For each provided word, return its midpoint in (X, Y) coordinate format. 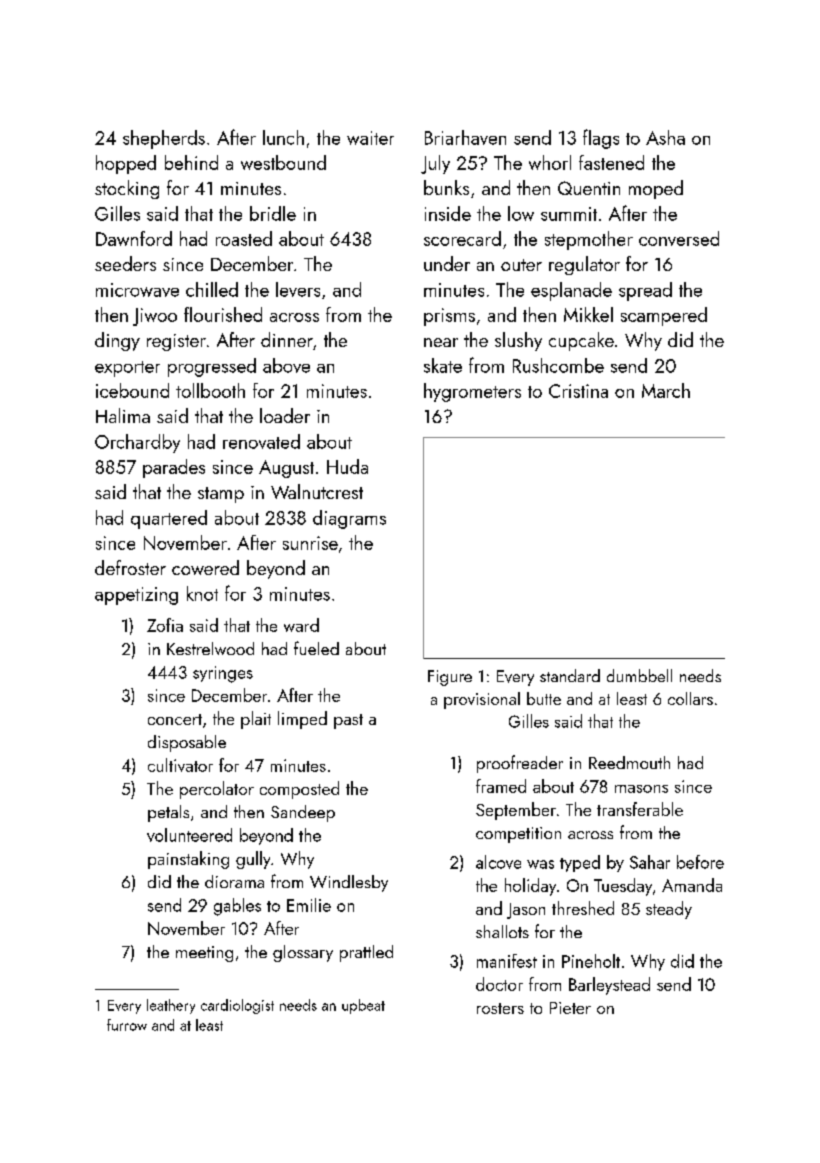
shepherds (164, 139)
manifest (507, 961)
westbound (283, 162)
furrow (127, 1025)
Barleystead (609, 986)
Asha (665, 137)
